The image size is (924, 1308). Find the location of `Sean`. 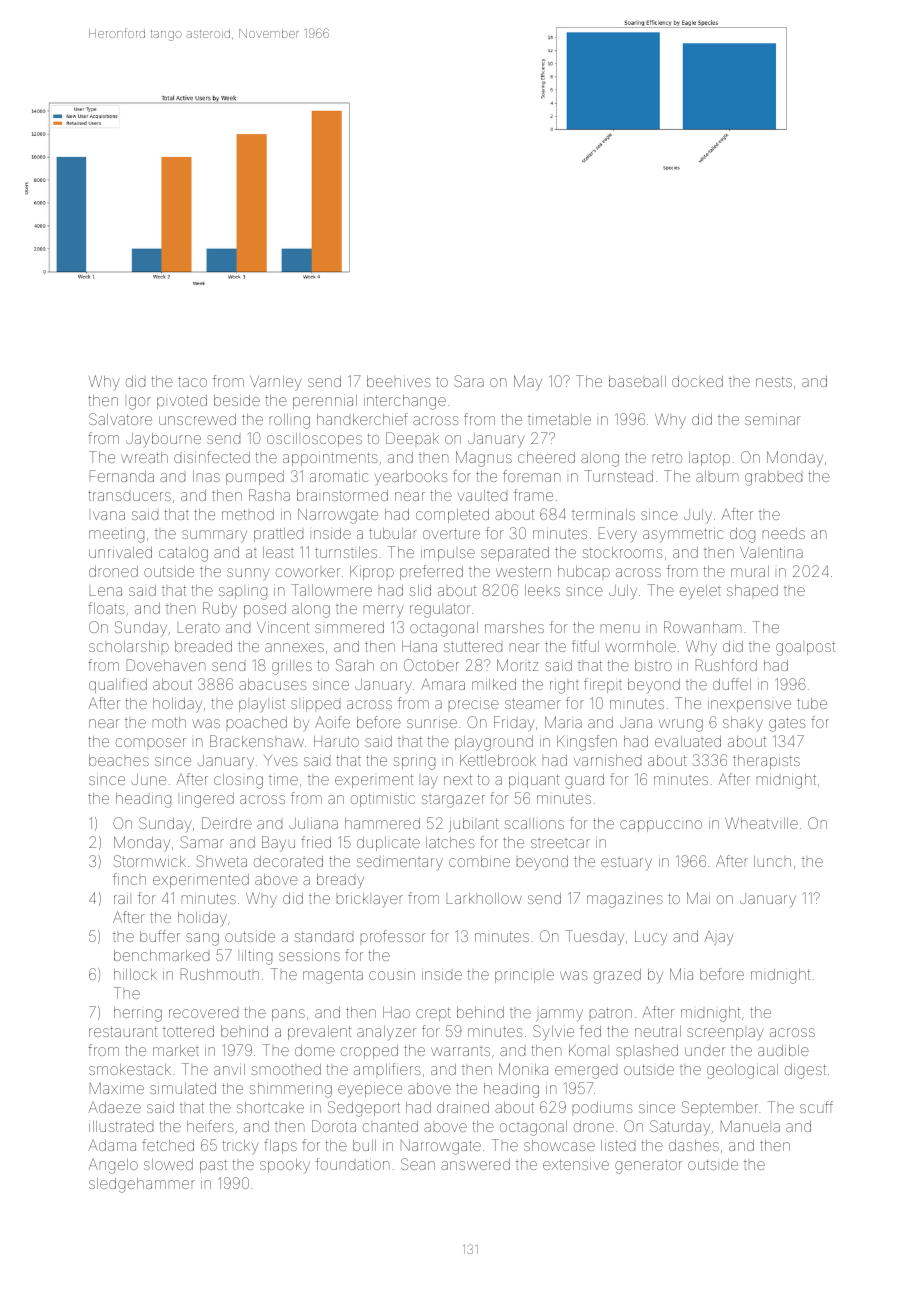

Sean is located at coordinates (418, 1164).
